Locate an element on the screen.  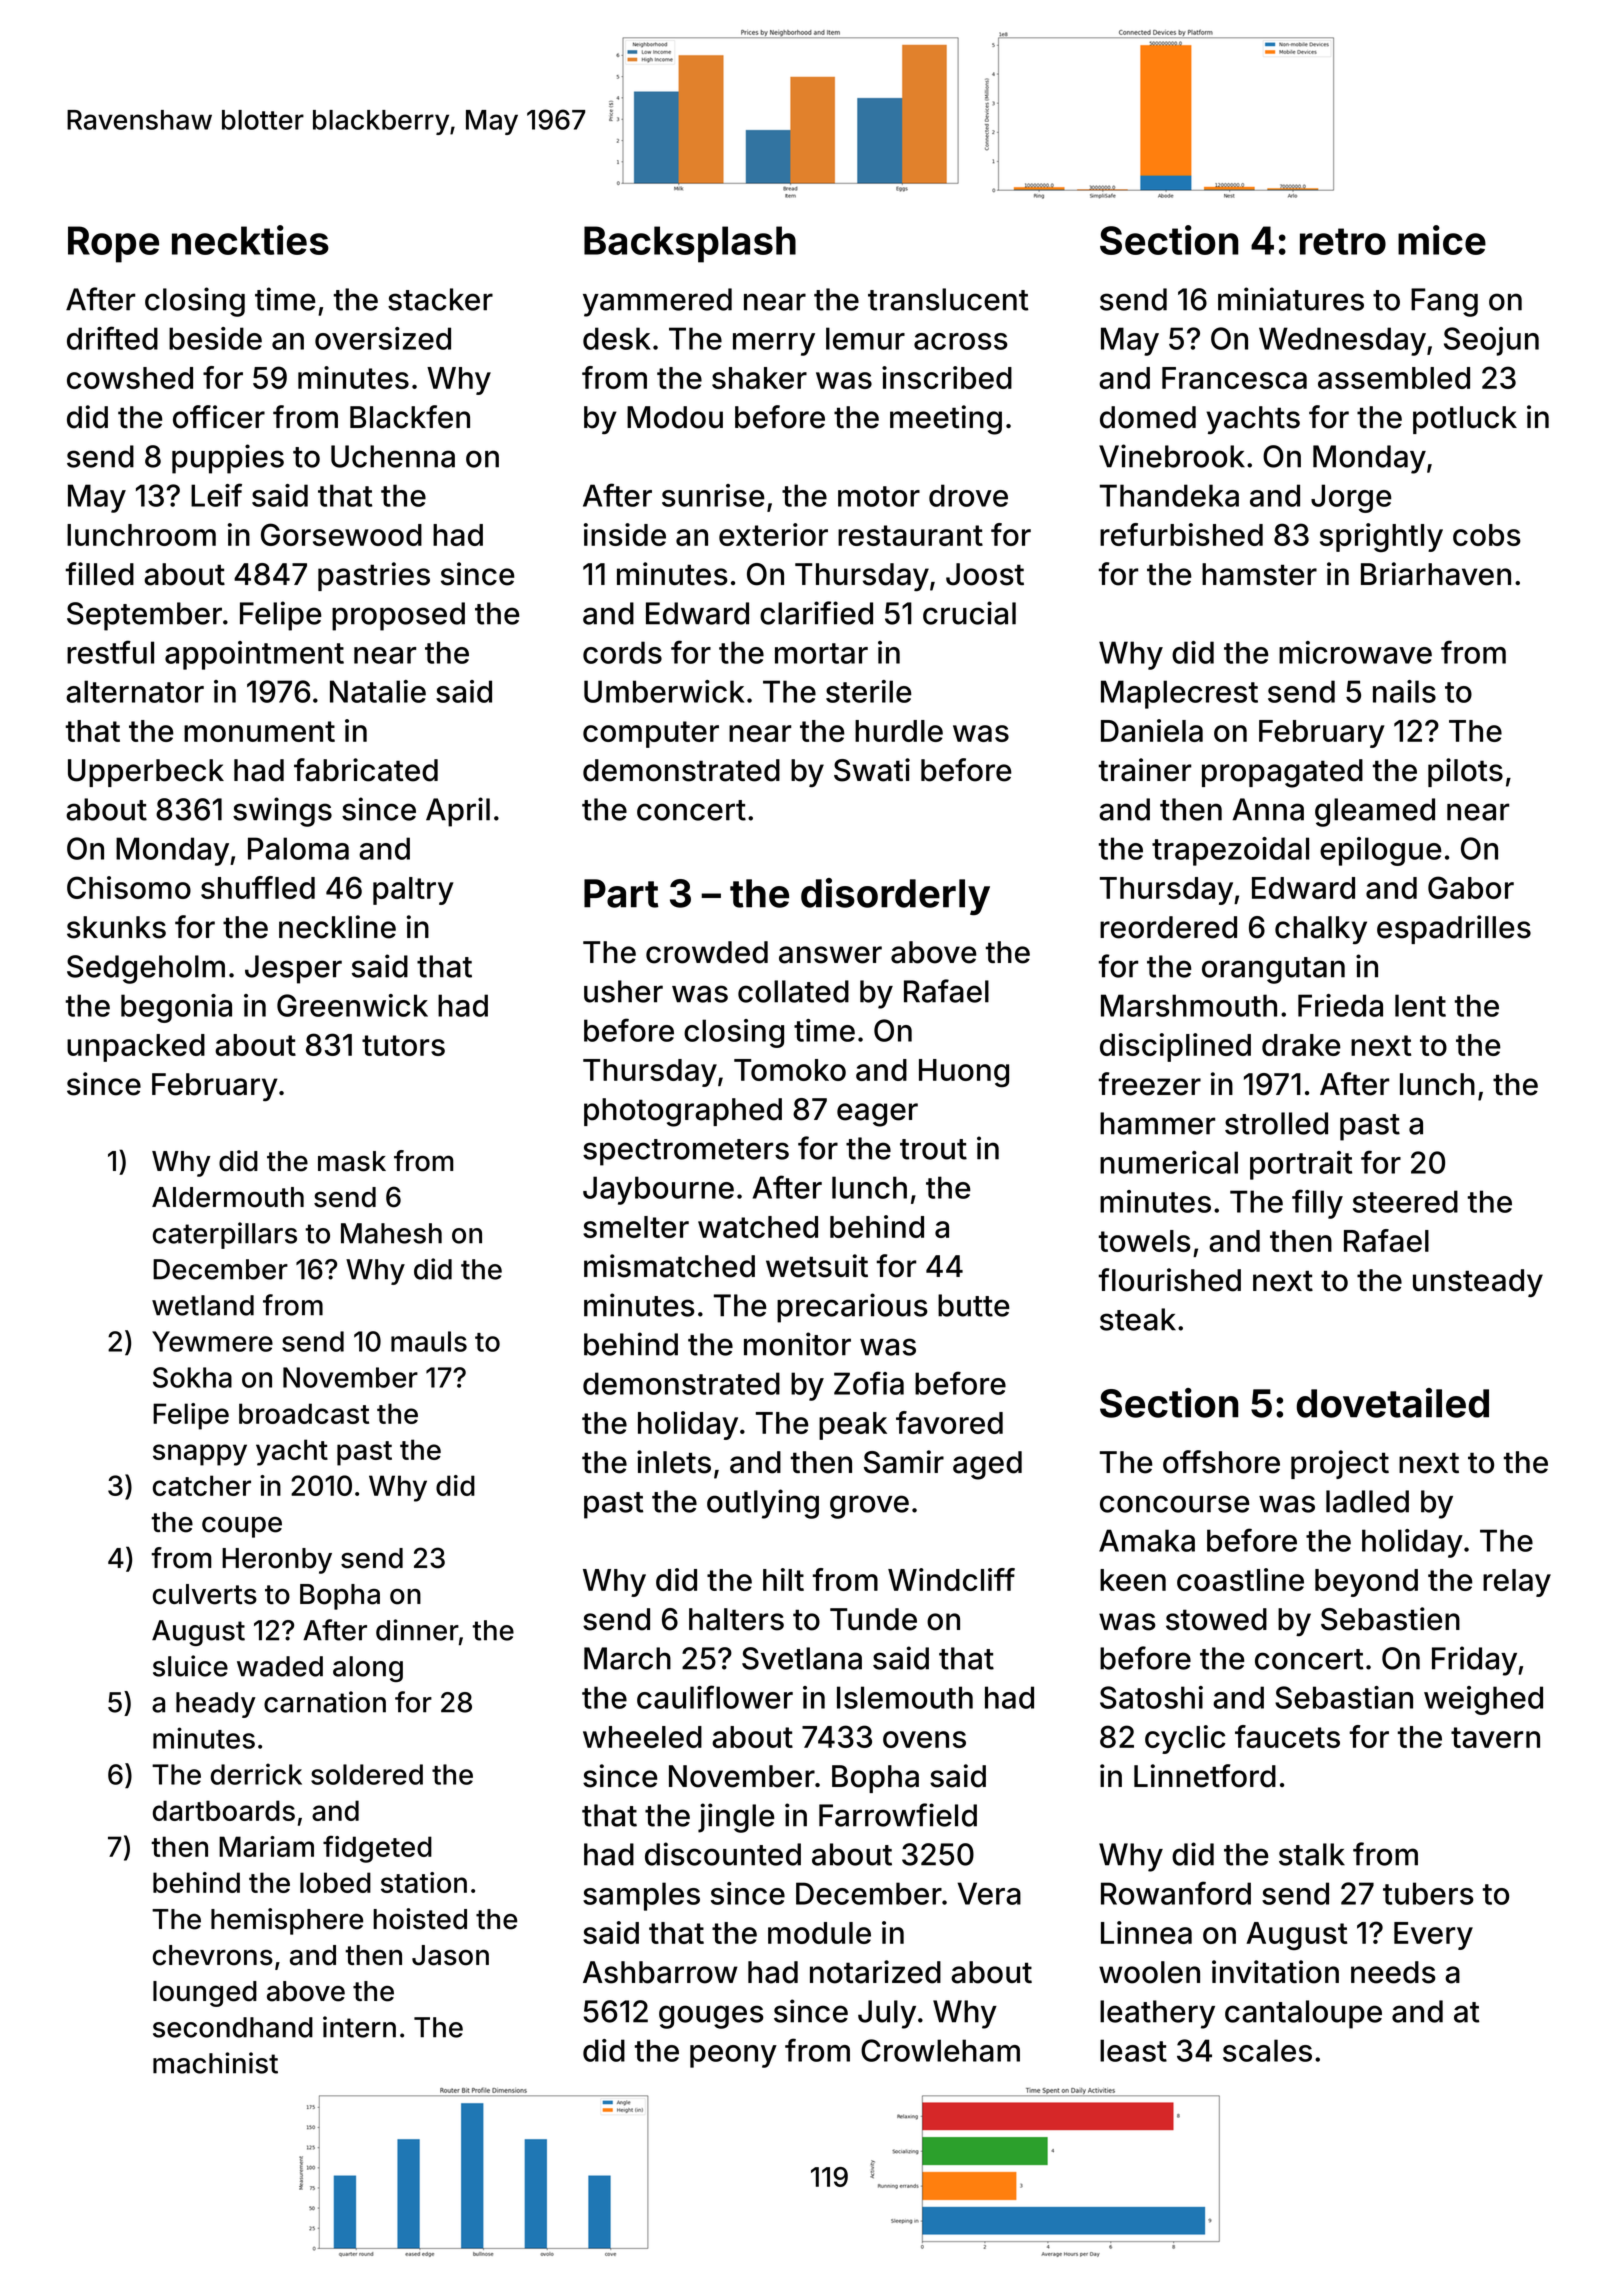
puppies is located at coordinates (228, 459).
